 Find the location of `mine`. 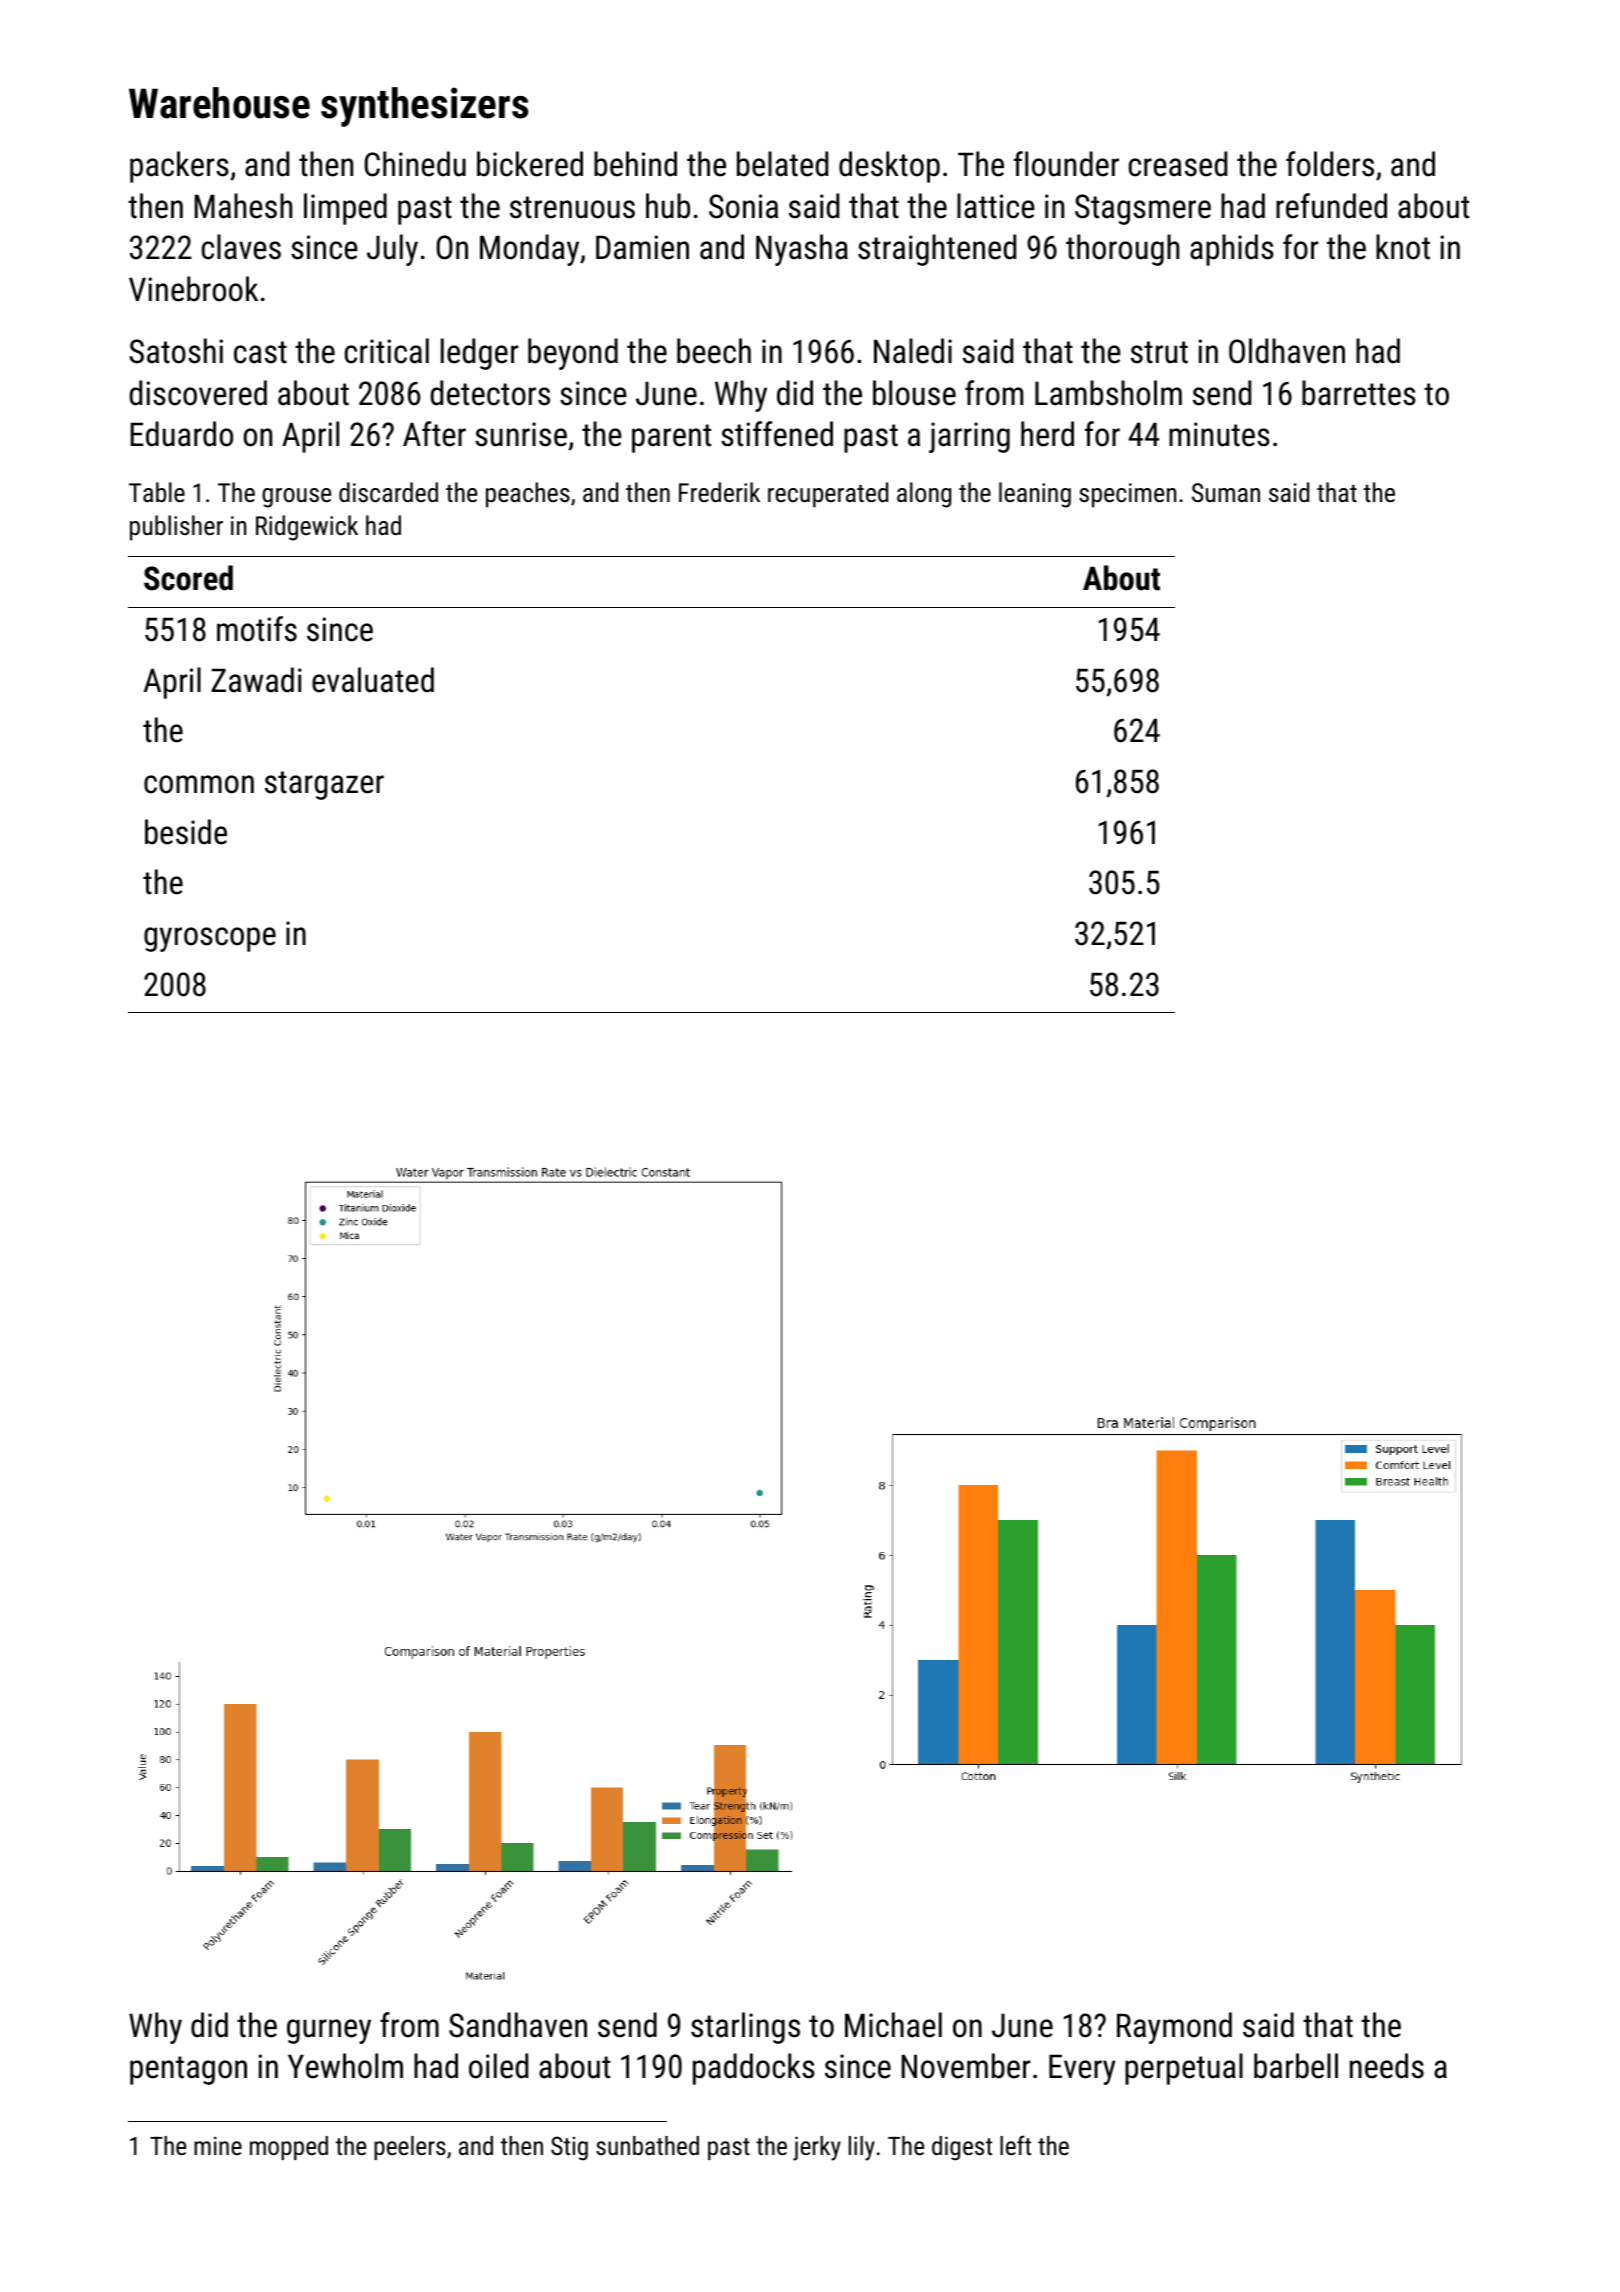

mine is located at coordinates (218, 2145).
